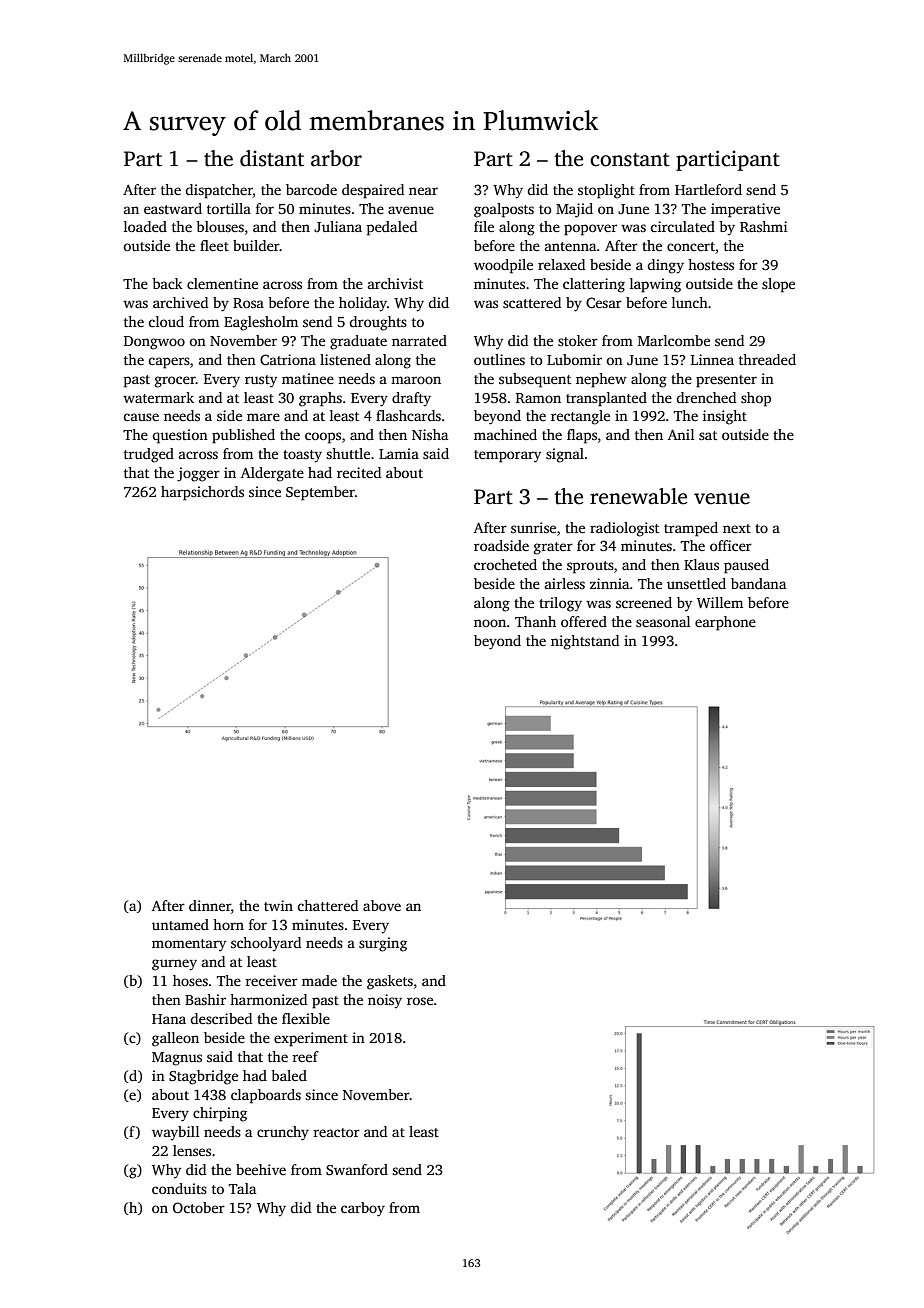 The width and height of the screenshot is (924, 1308). Describe the element at coordinates (763, 226) in the screenshot. I see `Rashmi` at that location.
